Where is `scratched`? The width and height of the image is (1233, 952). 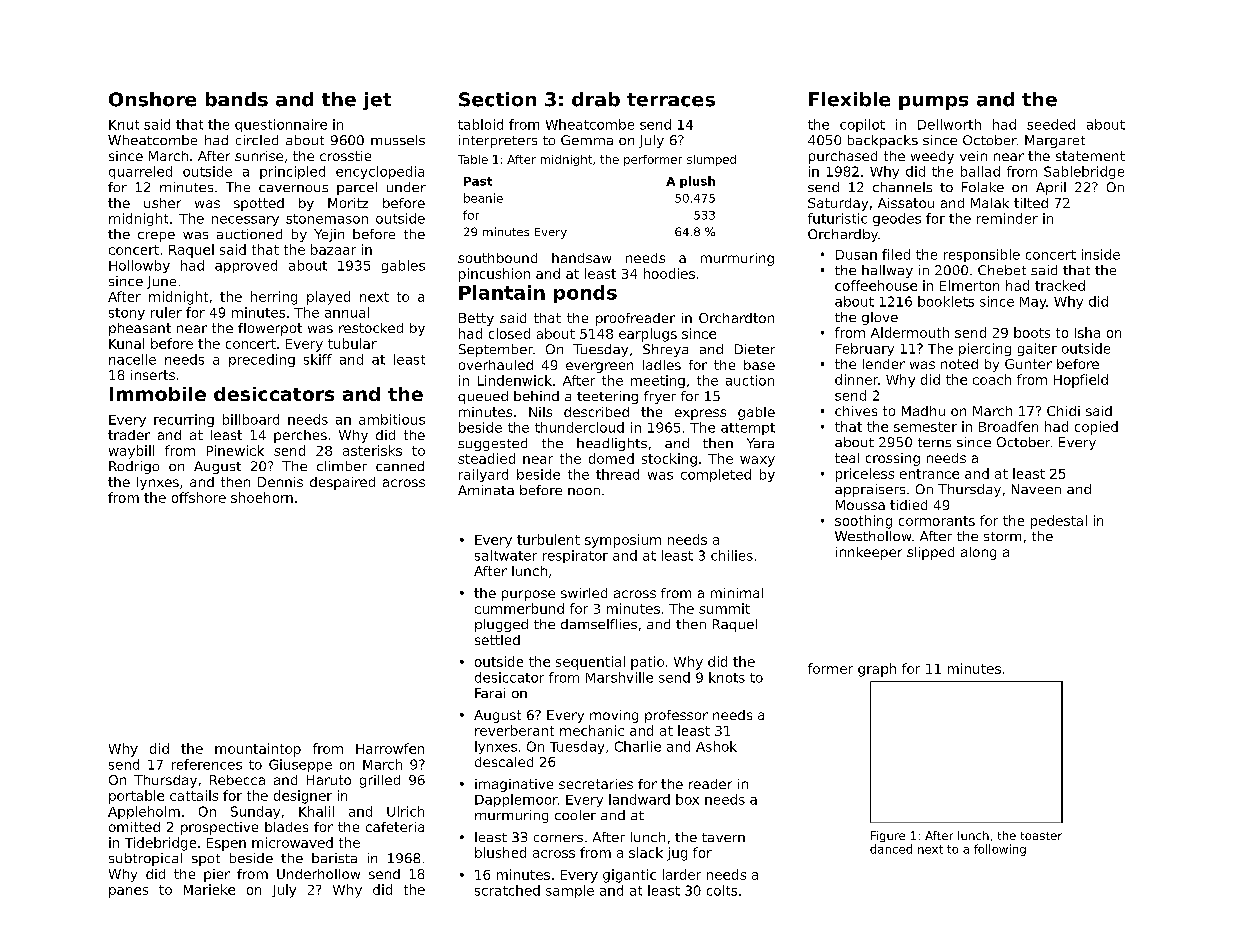
scratched is located at coordinates (507, 890).
